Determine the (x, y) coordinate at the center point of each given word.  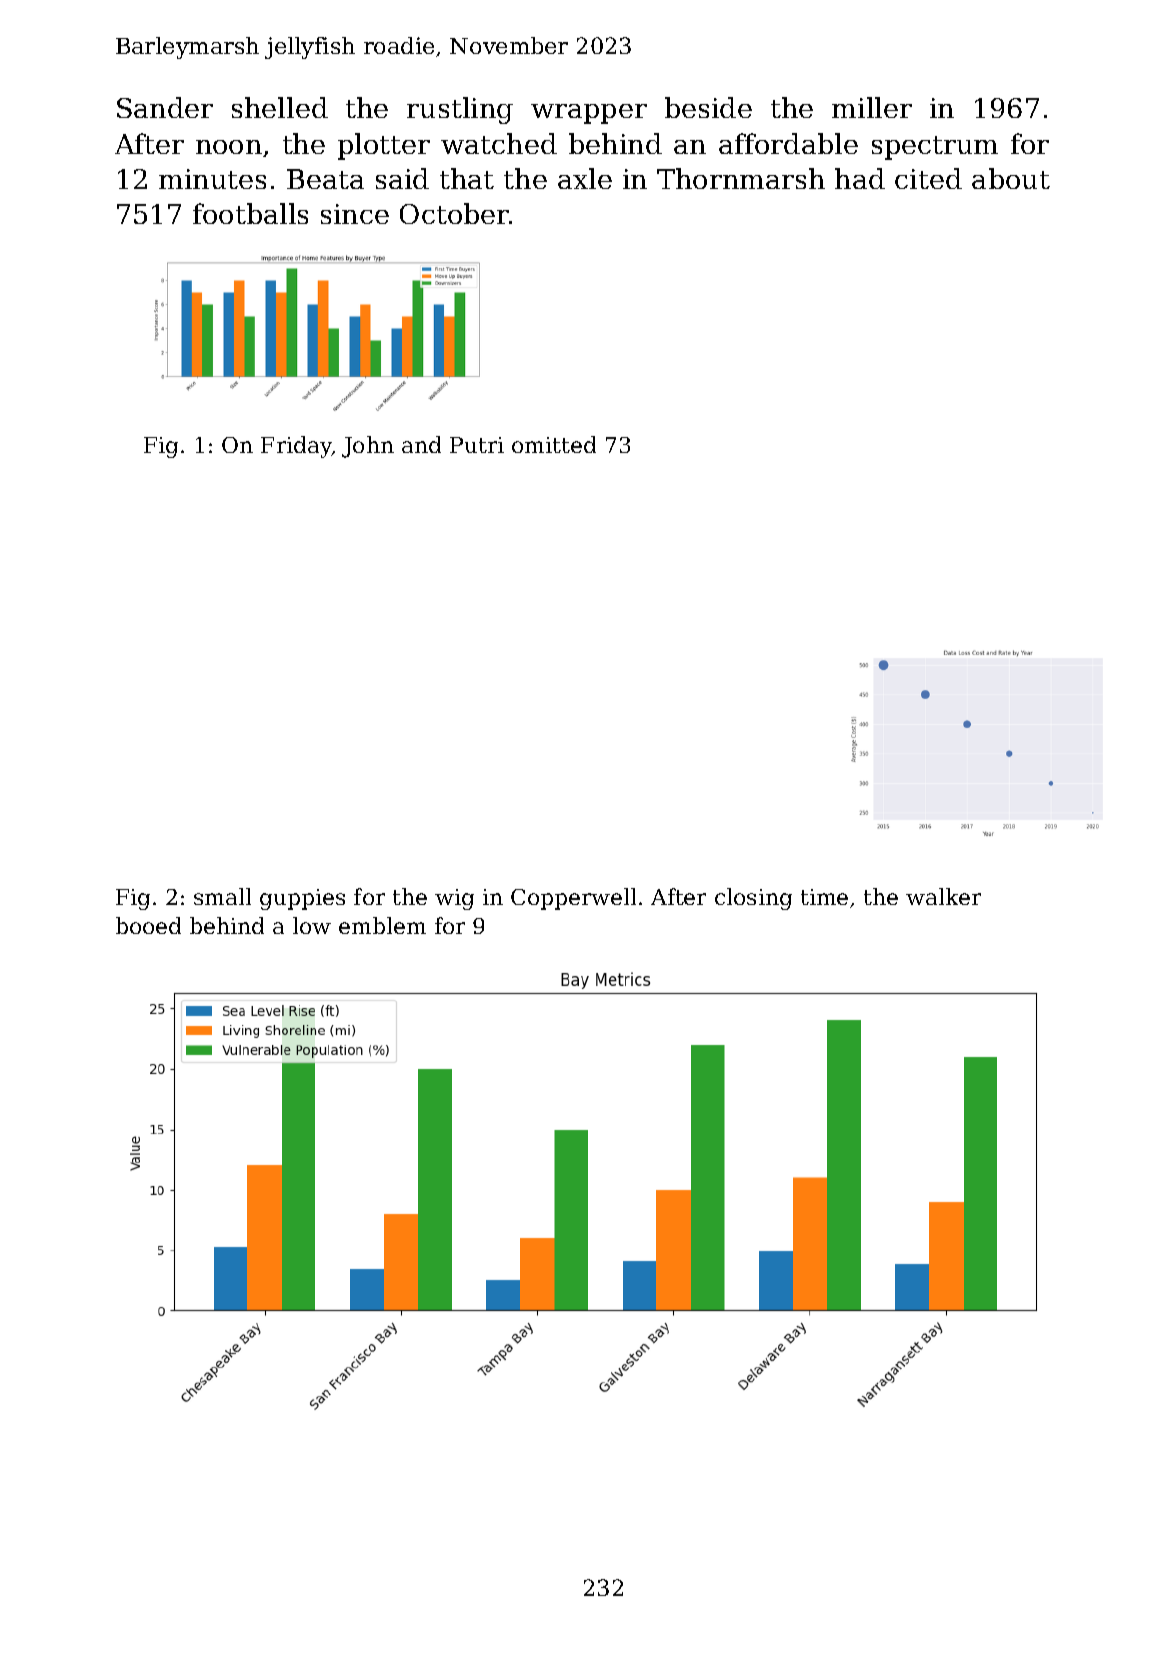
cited (928, 178)
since (355, 214)
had (860, 178)
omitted (554, 444)
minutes (212, 179)
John (368, 447)
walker (943, 896)
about (1011, 178)
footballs (250, 213)
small (222, 896)
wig (454, 899)
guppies (302, 899)
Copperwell (573, 899)
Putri (477, 445)
